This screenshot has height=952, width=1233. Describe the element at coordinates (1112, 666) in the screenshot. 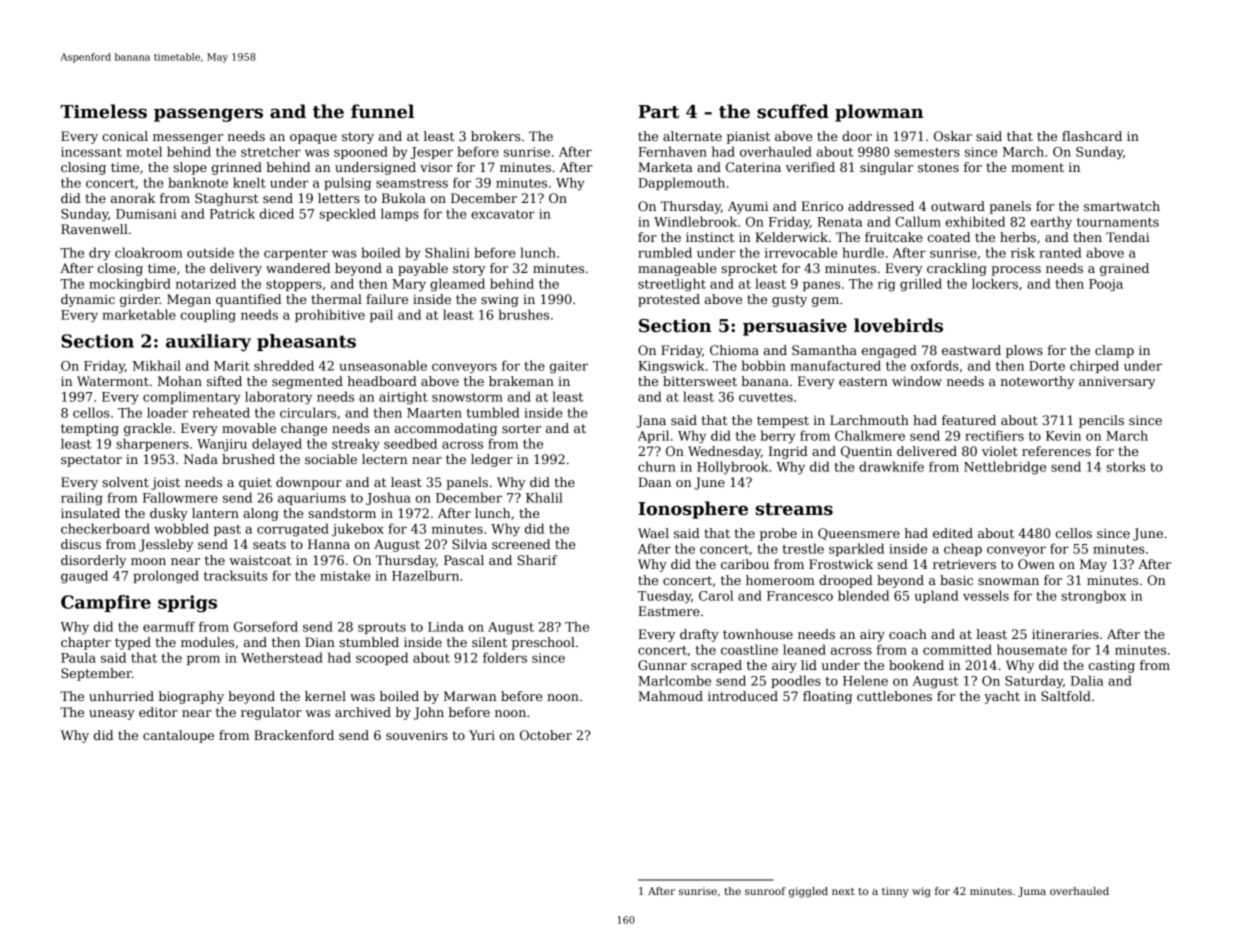

I see `casting` at that location.
